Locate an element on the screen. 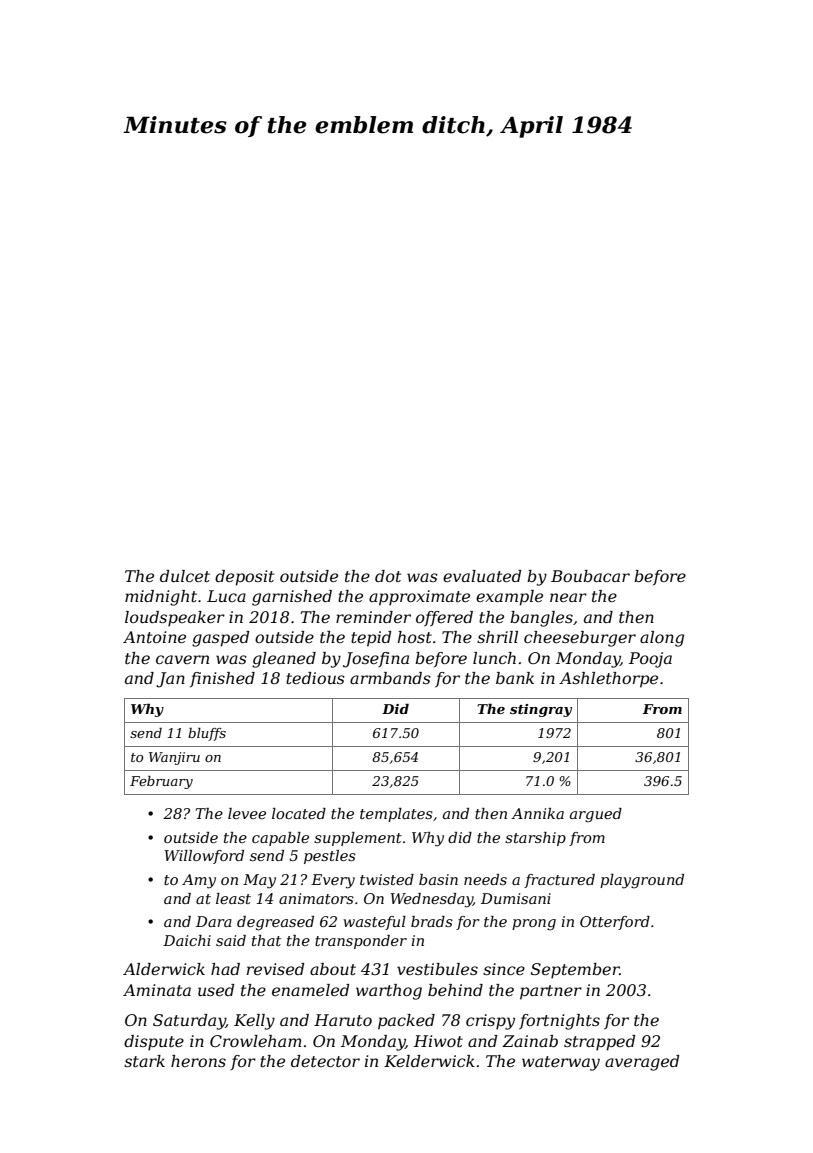 This screenshot has height=1153, width=813. Kelderwick is located at coordinates (429, 1061).
